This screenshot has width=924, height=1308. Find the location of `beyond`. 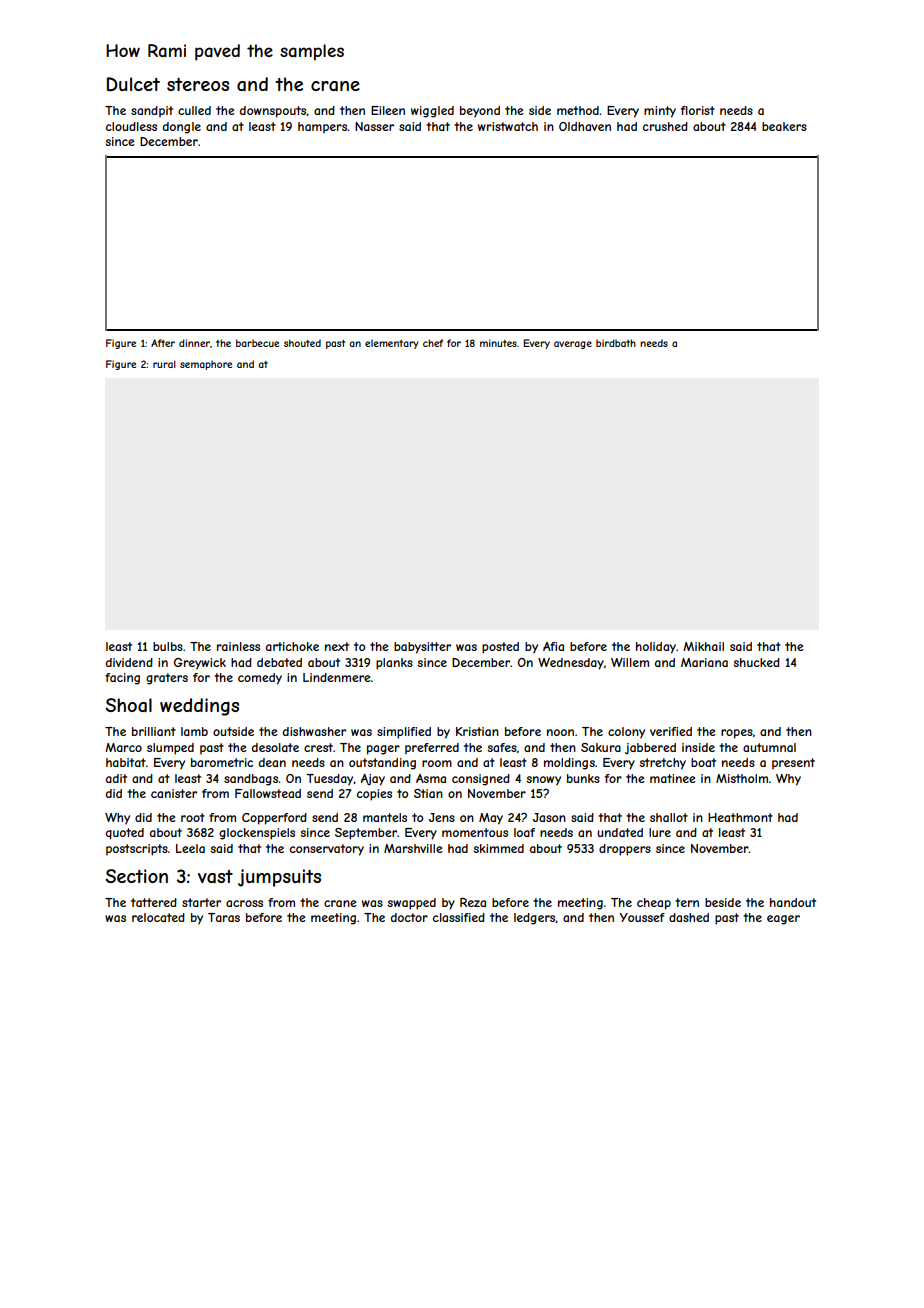

beyond is located at coordinates (480, 112).
